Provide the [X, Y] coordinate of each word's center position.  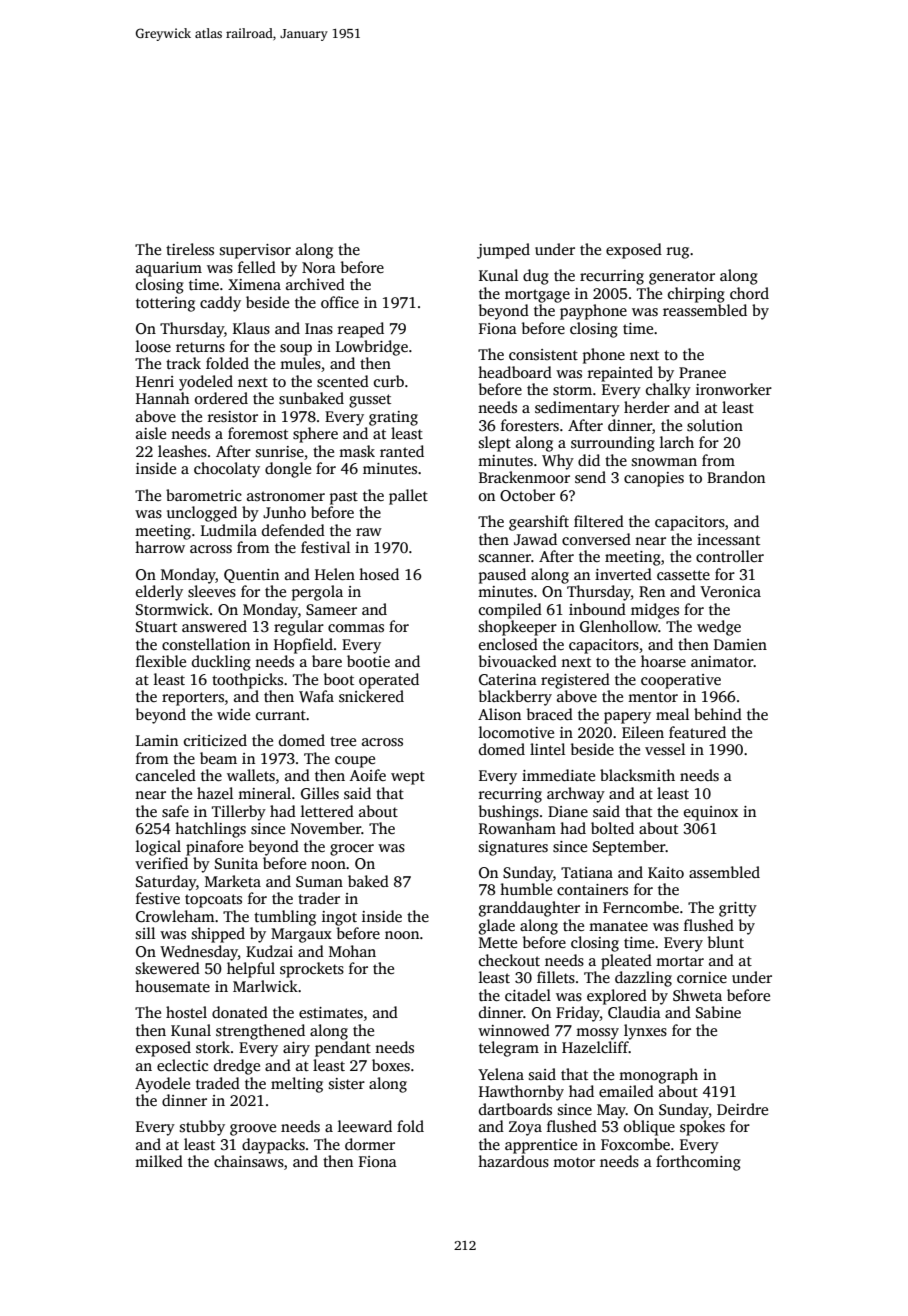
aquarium [169, 269]
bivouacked [518, 661]
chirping [696, 295]
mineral [264, 793]
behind [718, 714]
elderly [159, 593]
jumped [503, 251]
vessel [665, 749]
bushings [509, 813]
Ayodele [162, 1085]
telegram [509, 1049]
